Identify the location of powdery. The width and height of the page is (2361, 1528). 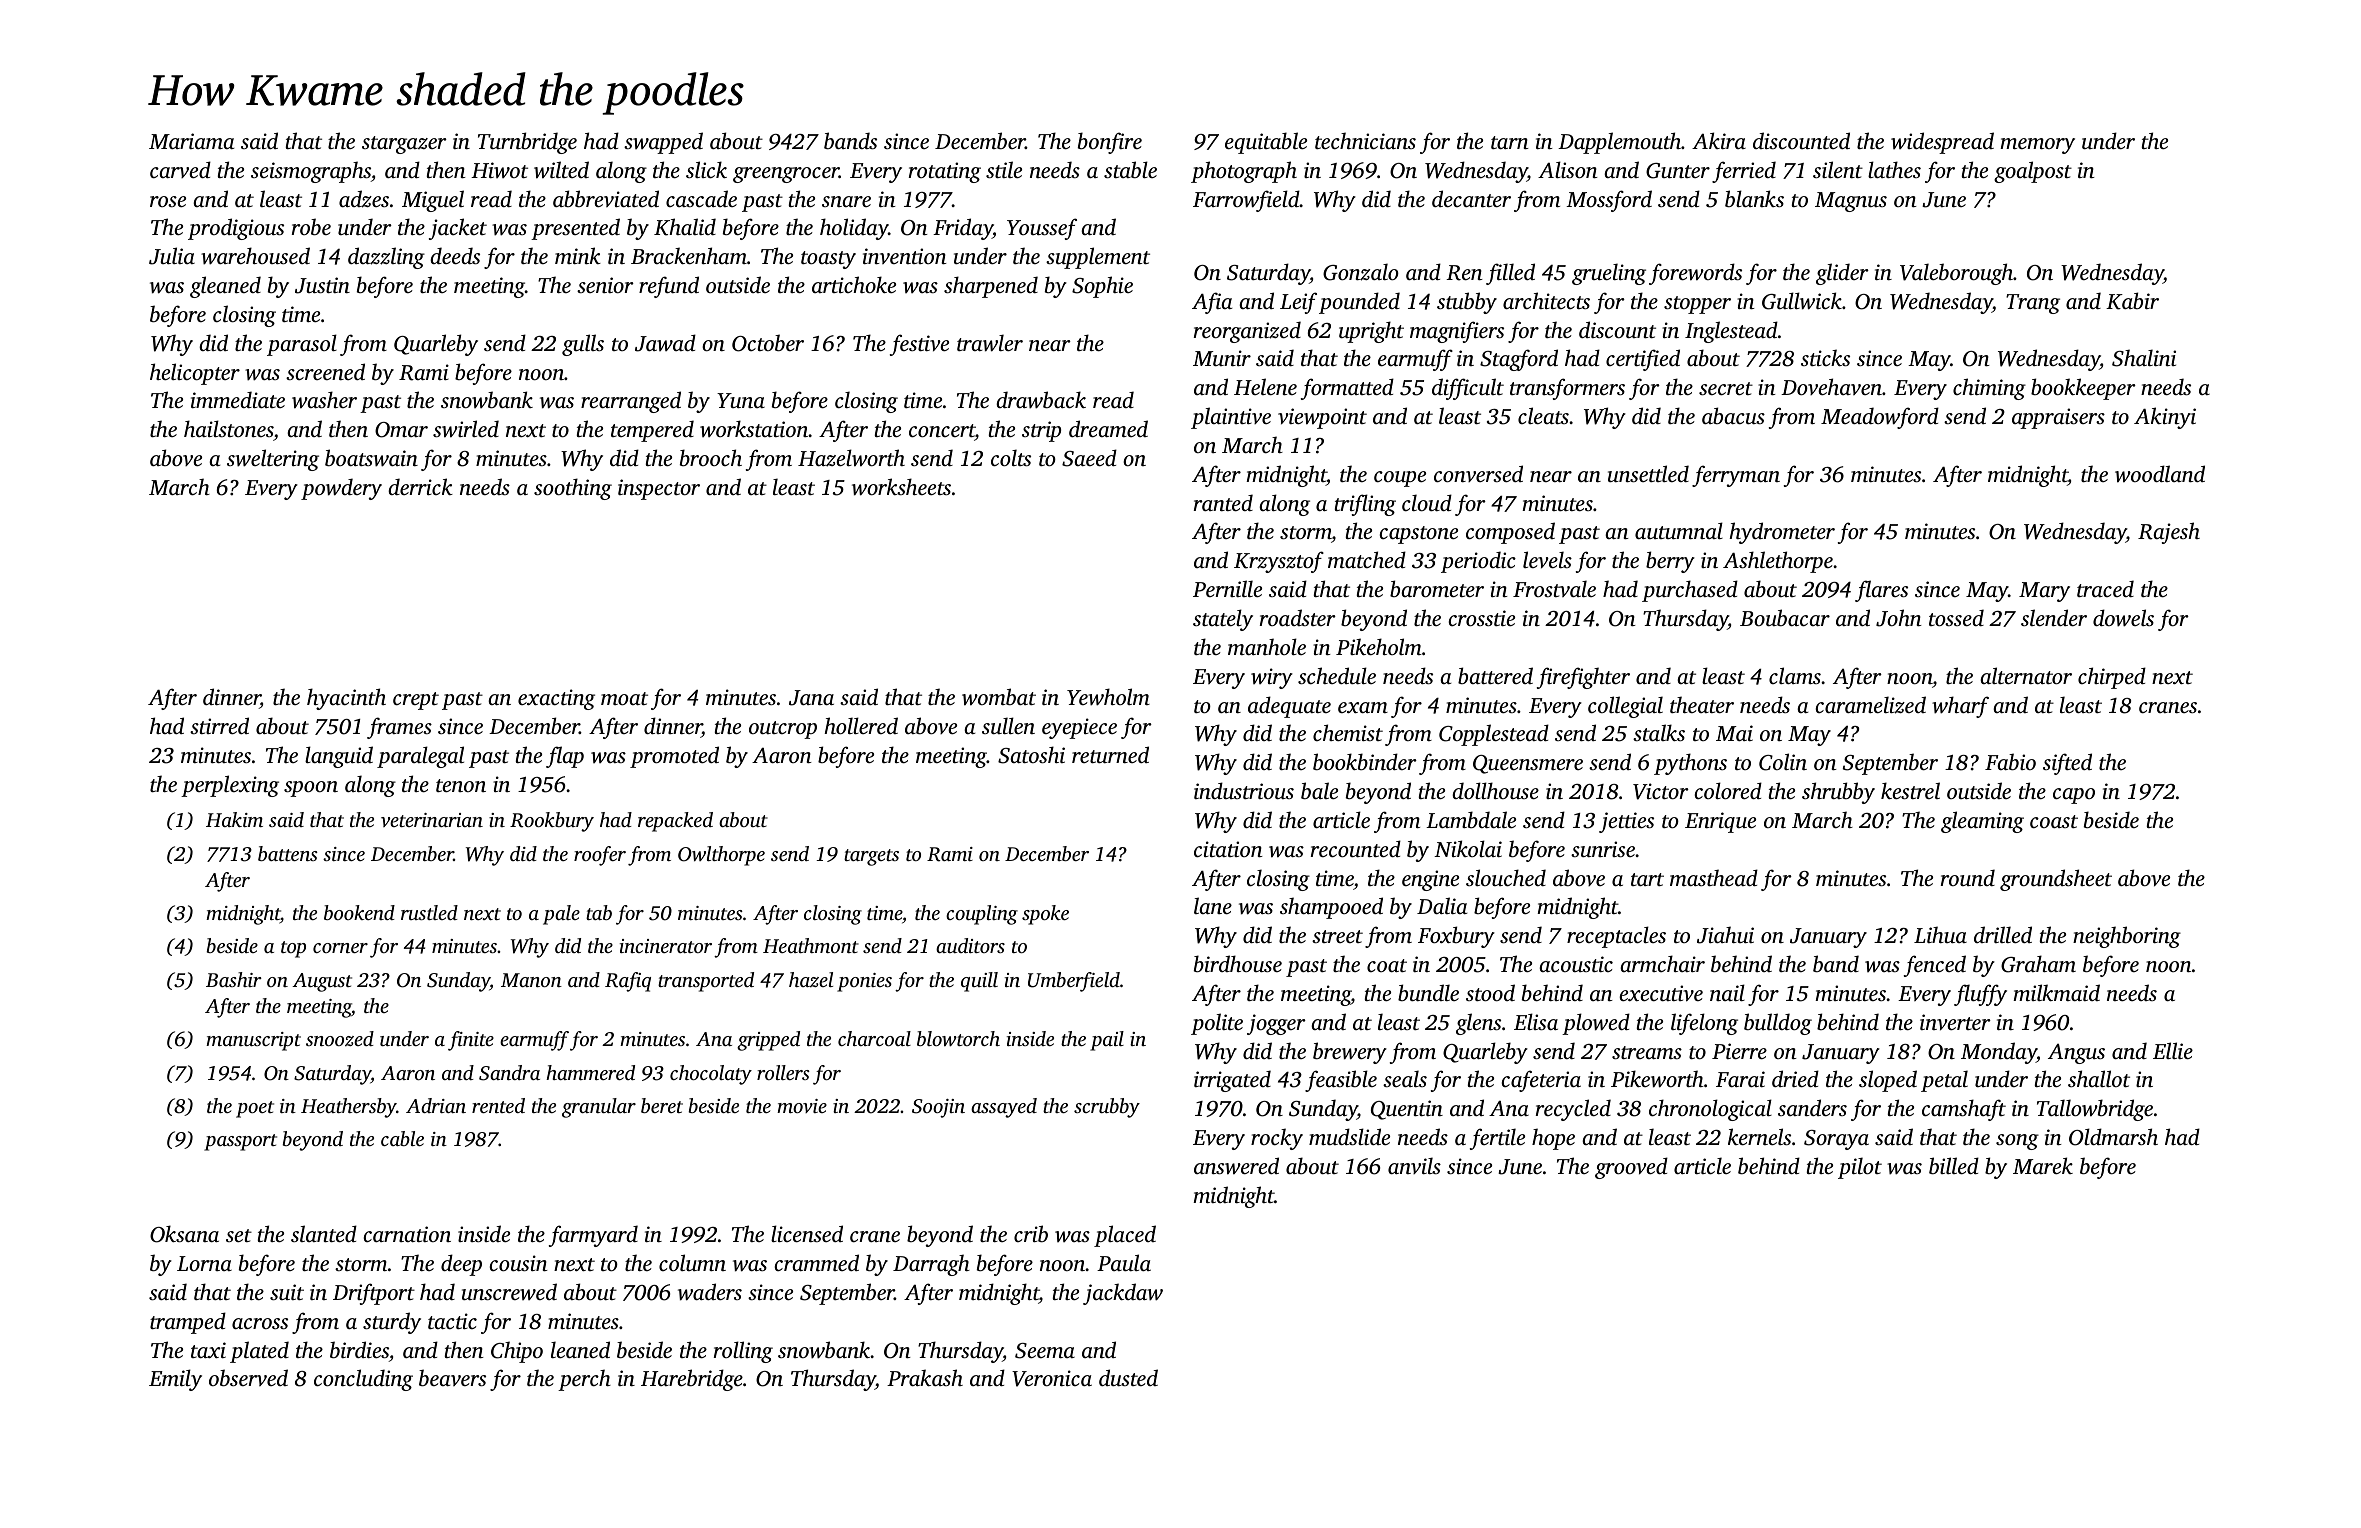
(341, 489).
